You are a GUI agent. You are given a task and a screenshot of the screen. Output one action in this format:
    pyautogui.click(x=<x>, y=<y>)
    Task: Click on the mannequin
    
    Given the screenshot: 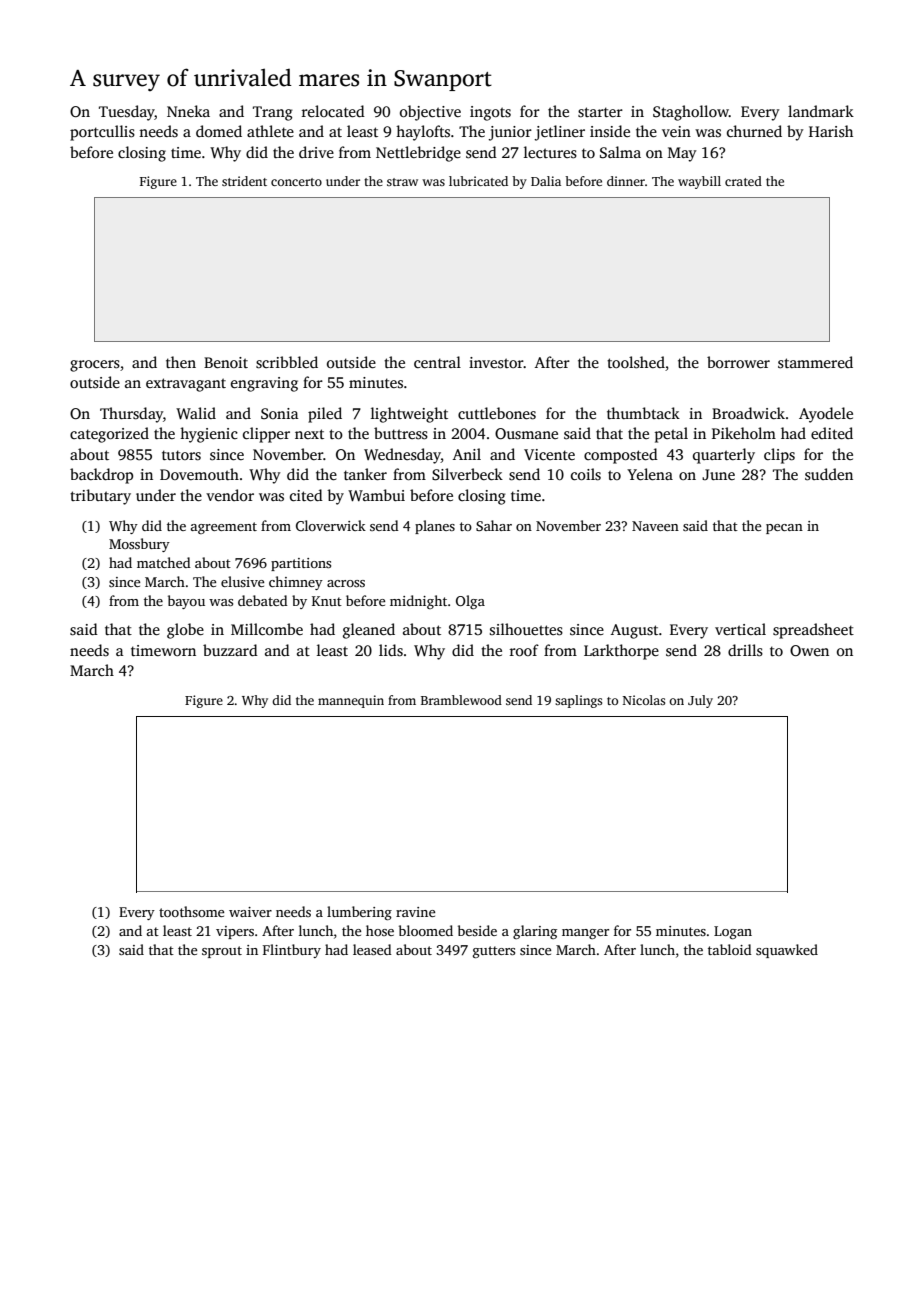 What is the action you would take?
    pyautogui.click(x=351, y=701)
